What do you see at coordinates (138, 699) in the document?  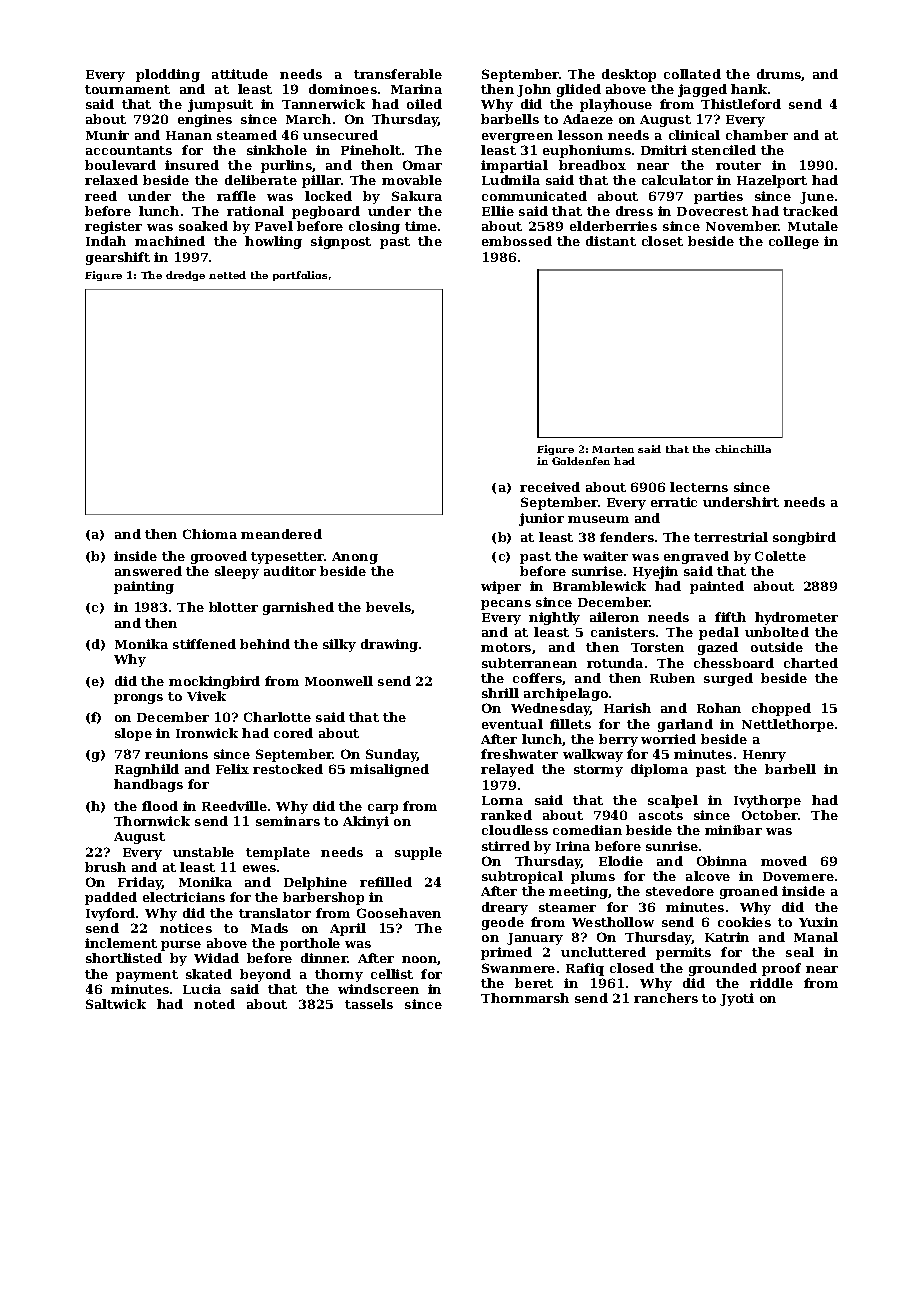 I see `prongs` at bounding box center [138, 699].
